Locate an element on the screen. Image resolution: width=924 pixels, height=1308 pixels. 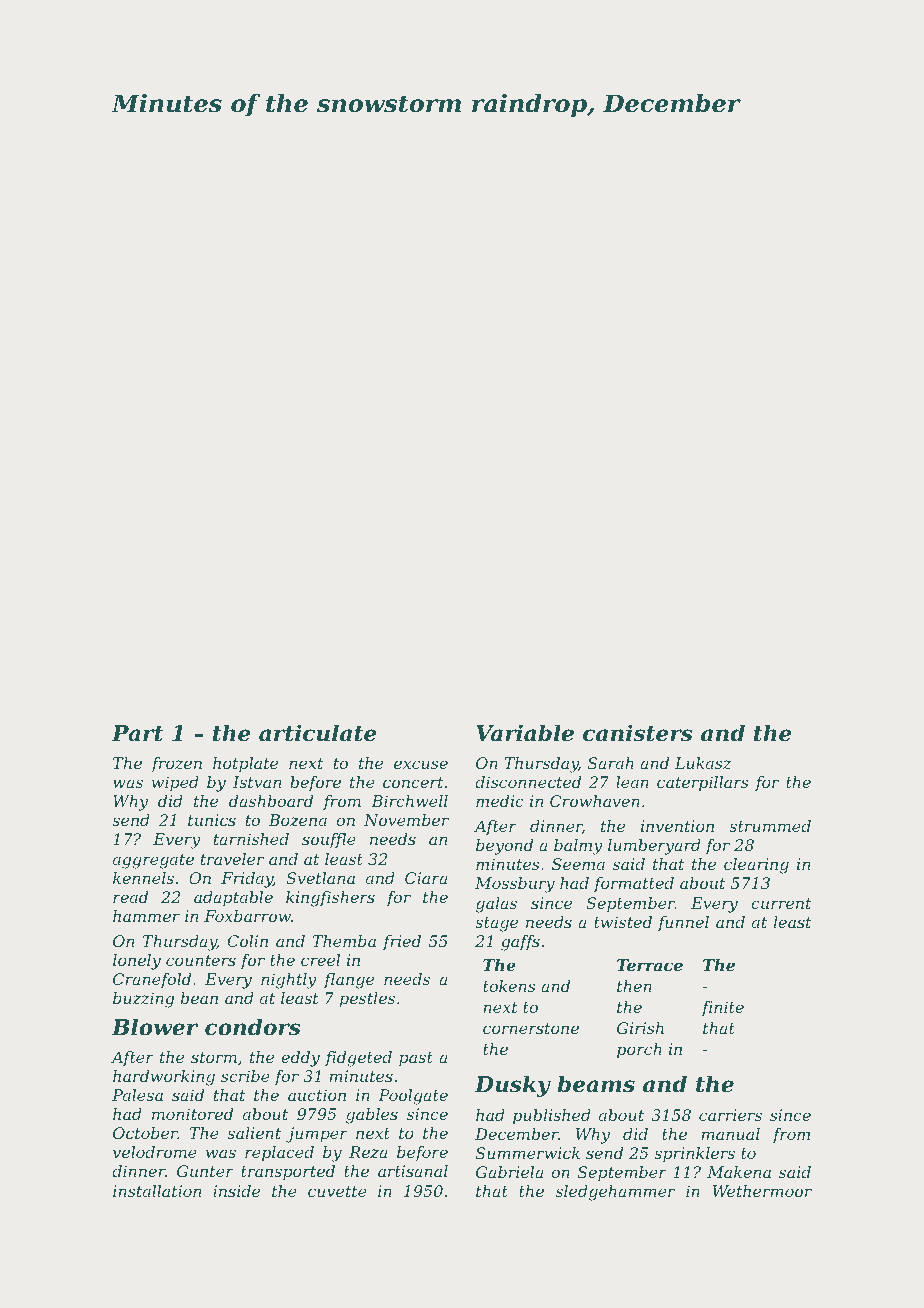
canisters is located at coordinates (638, 733).
